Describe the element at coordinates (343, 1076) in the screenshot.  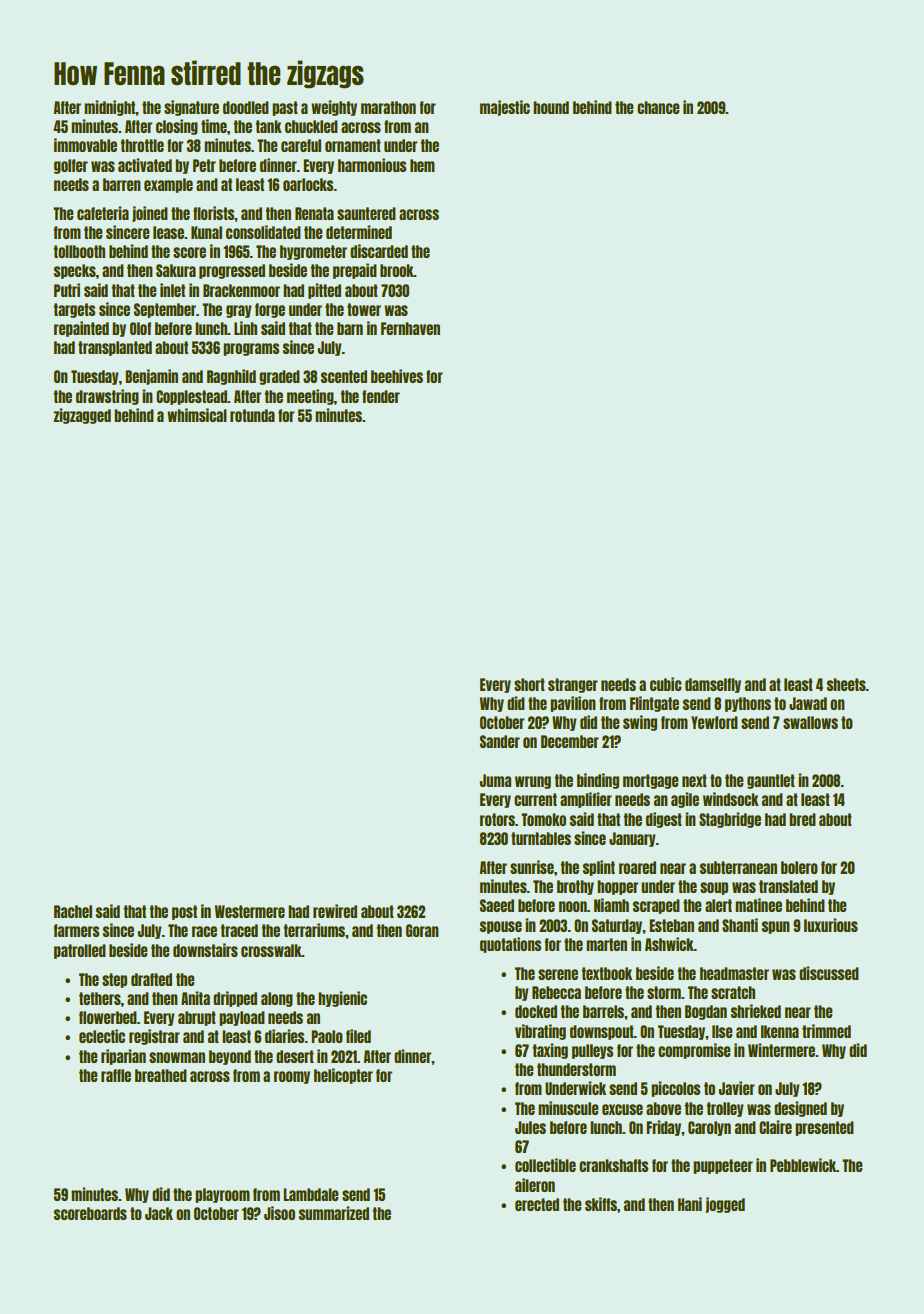
I see `helicopter` at that location.
